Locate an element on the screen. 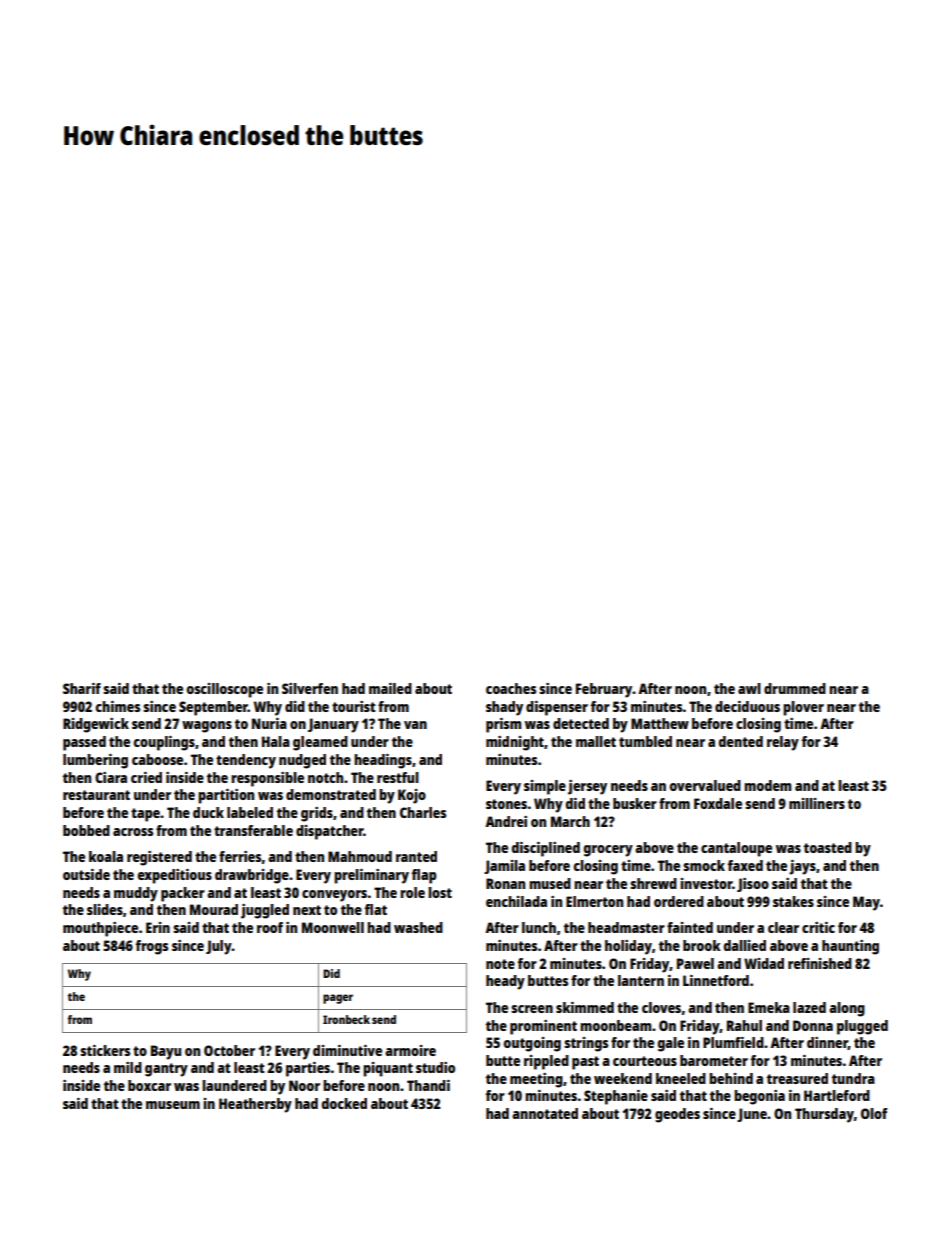 The height and width of the screenshot is (1233, 952). annotated is located at coordinates (545, 1113).
